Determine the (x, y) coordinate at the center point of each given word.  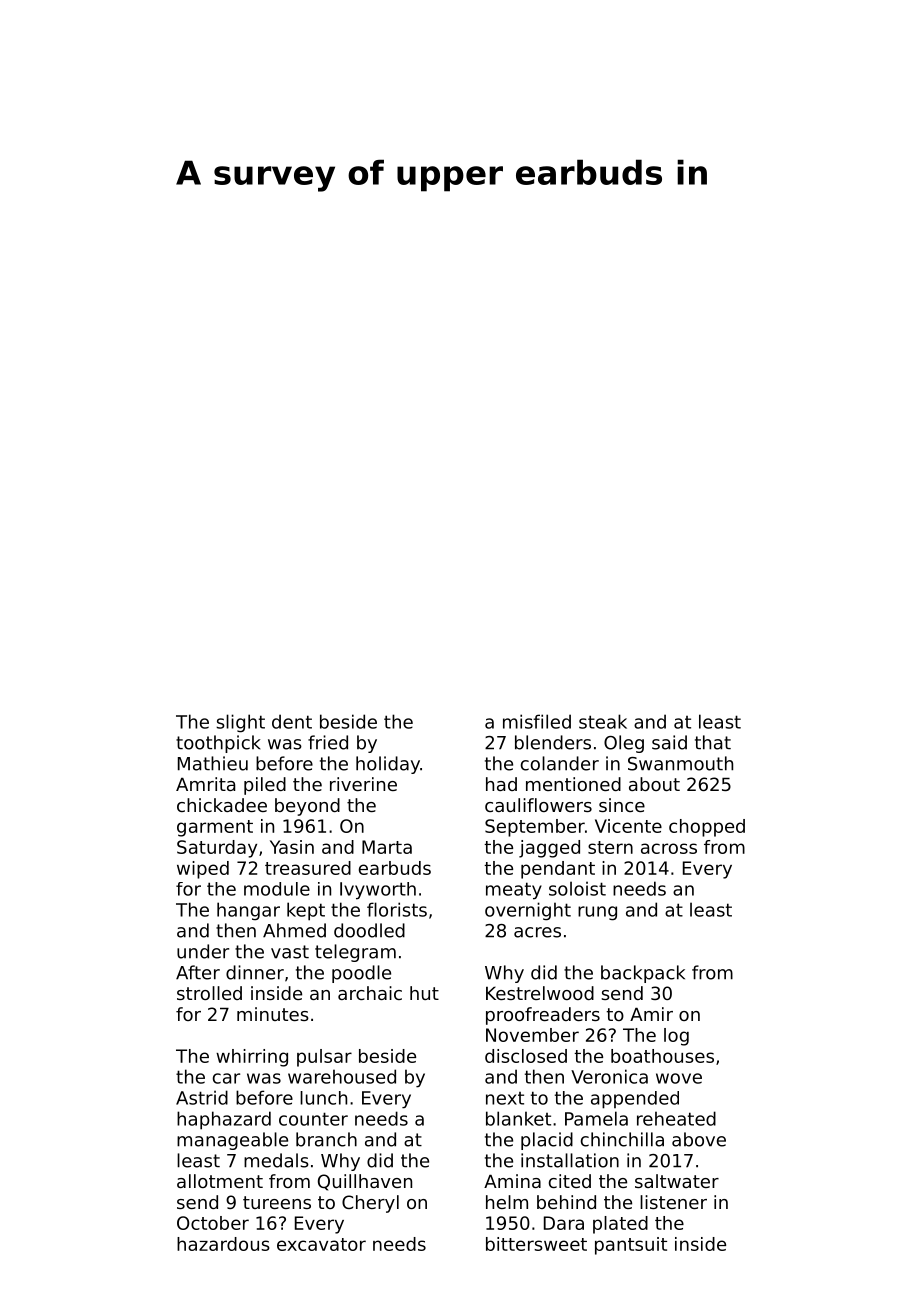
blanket (518, 1118)
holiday (388, 765)
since (622, 805)
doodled (369, 930)
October (213, 1223)
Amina (512, 1181)
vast (290, 952)
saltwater (677, 1181)
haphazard (224, 1120)
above (699, 1139)
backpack (643, 974)
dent (292, 721)
